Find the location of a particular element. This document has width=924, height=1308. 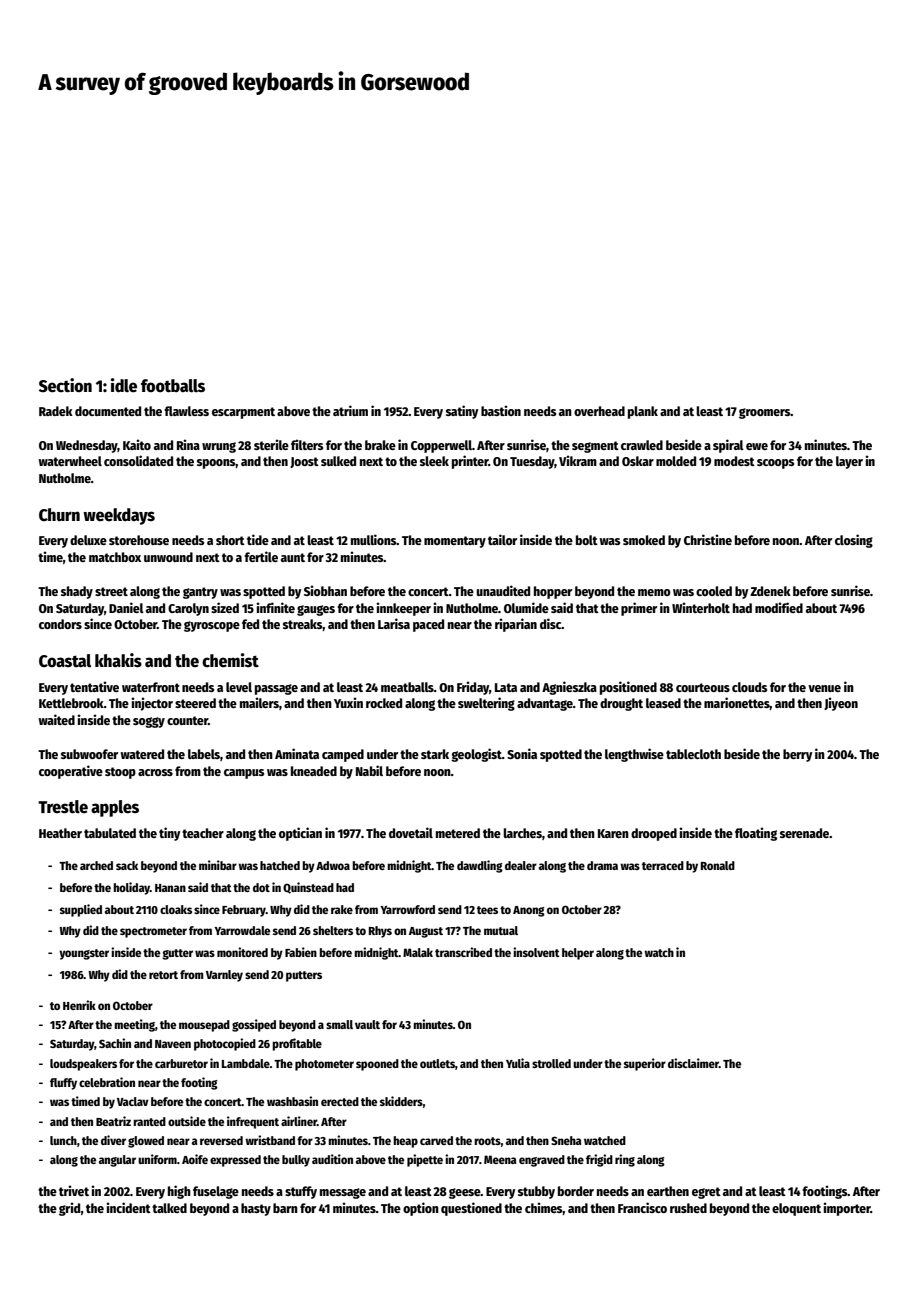

heap is located at coordinates (405, 1142).
